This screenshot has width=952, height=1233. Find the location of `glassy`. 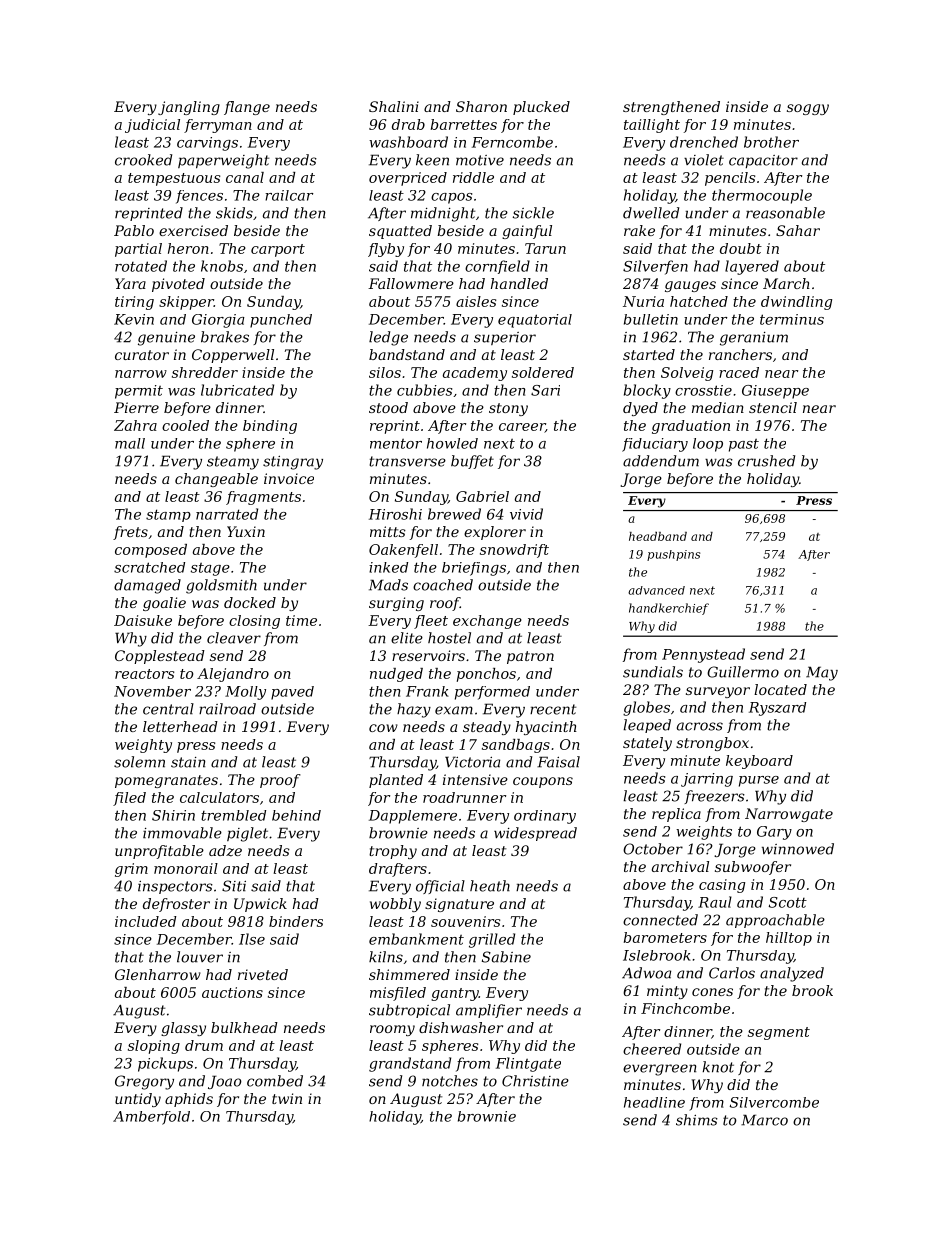

glassy is located at coordinates (183, 1029).
